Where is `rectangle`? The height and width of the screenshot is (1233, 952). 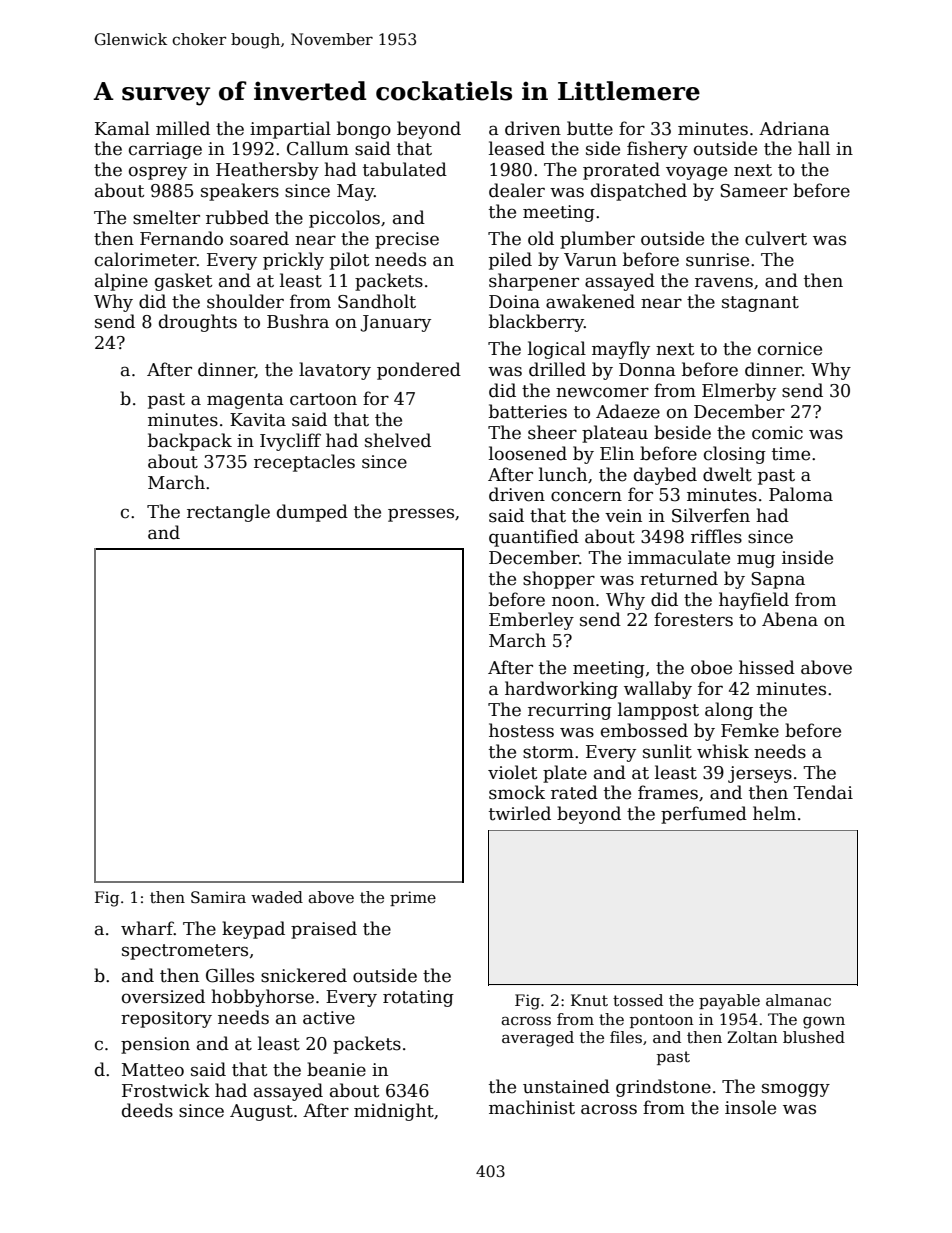
rectangle is located at coordinates (228, 513).
